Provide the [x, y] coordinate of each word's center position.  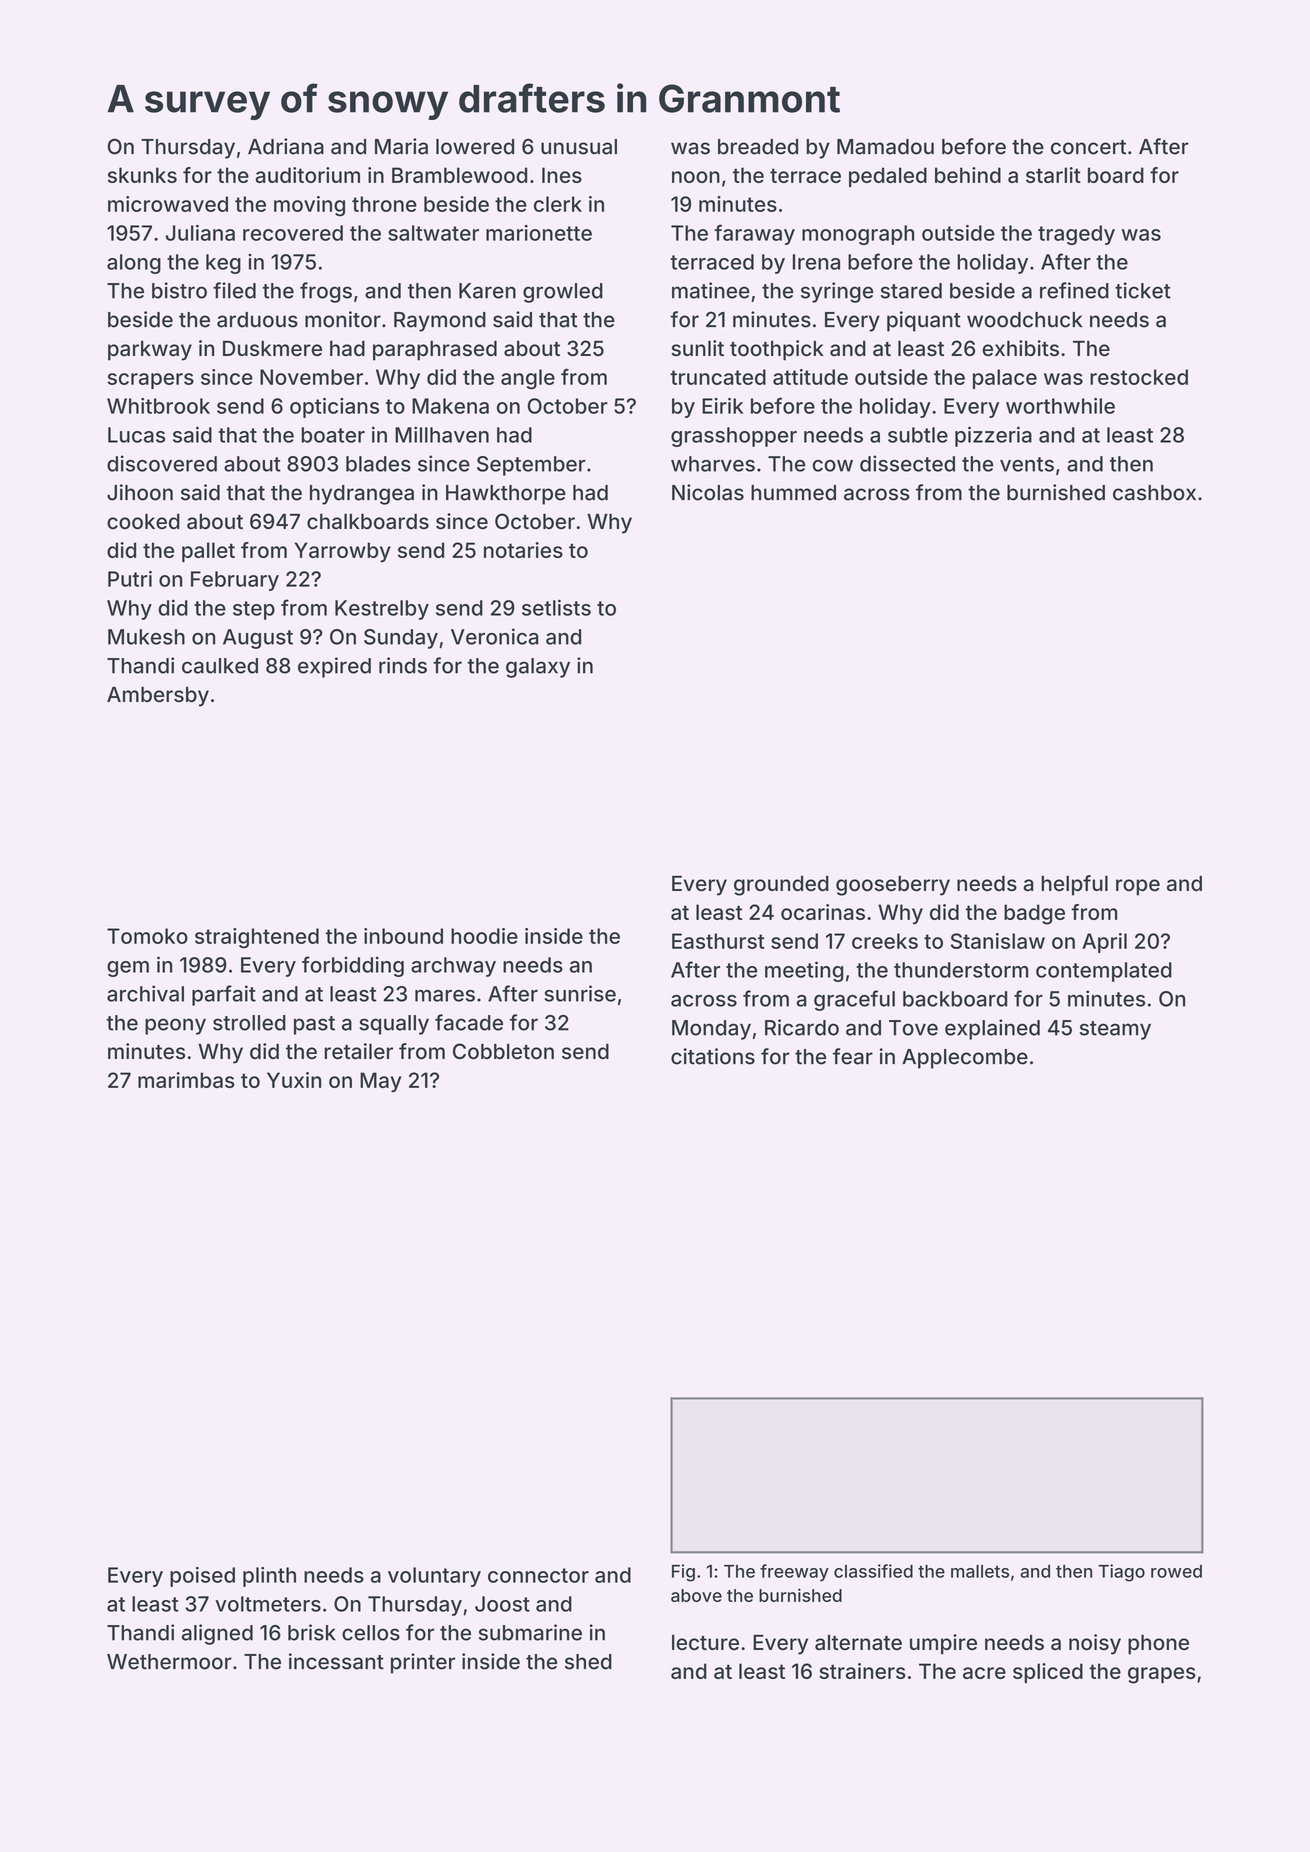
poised [202, 1577]
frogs [326, 292]
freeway [794, 1573]
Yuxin [294, 1080]
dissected [907, 463]
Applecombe [965, 1059]
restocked [1139, 377]
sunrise [580, 993]
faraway [754, 234]
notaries [523, 550]
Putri [130, 579]
